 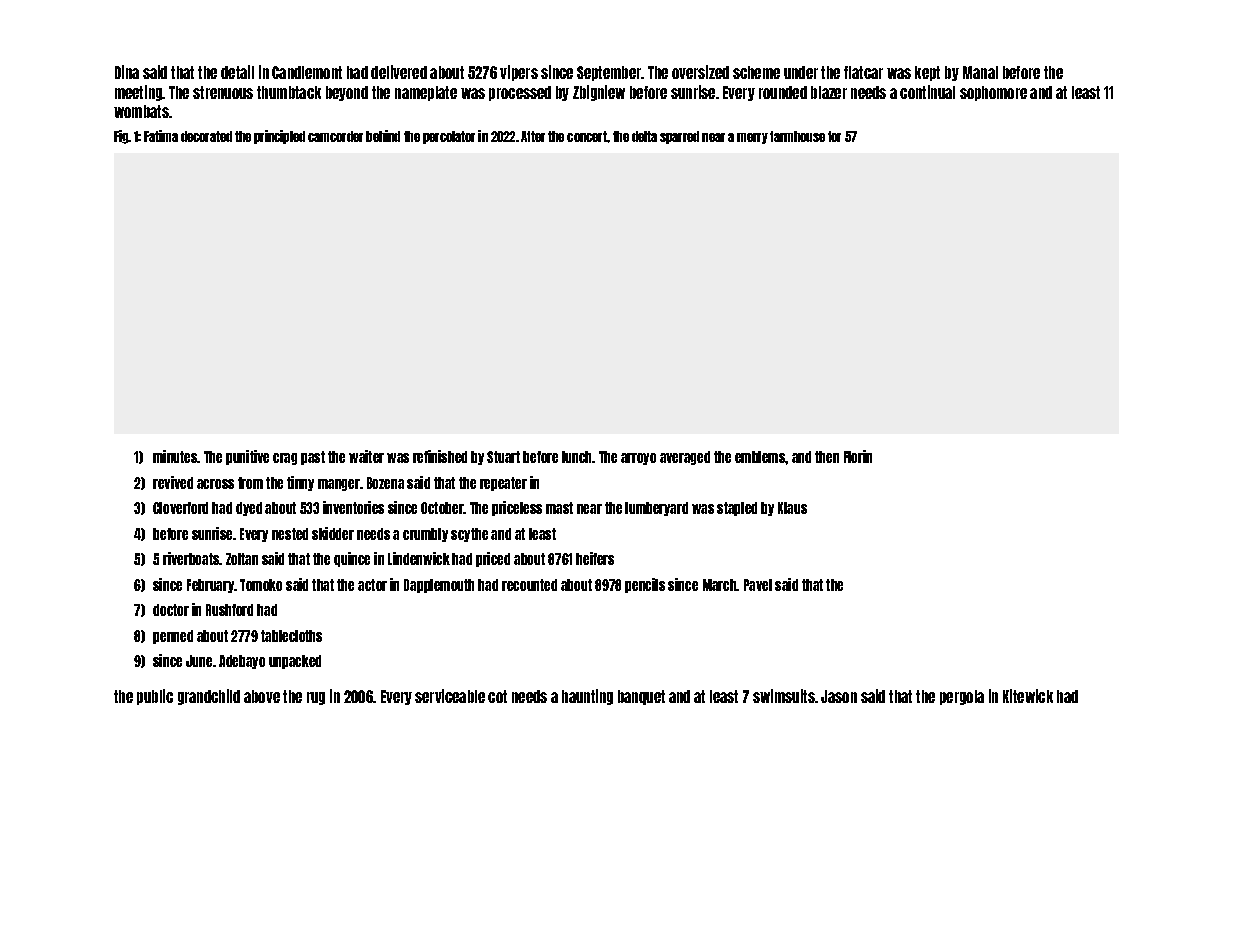 I want to click on arroyo, so click(x=638, y=459).
